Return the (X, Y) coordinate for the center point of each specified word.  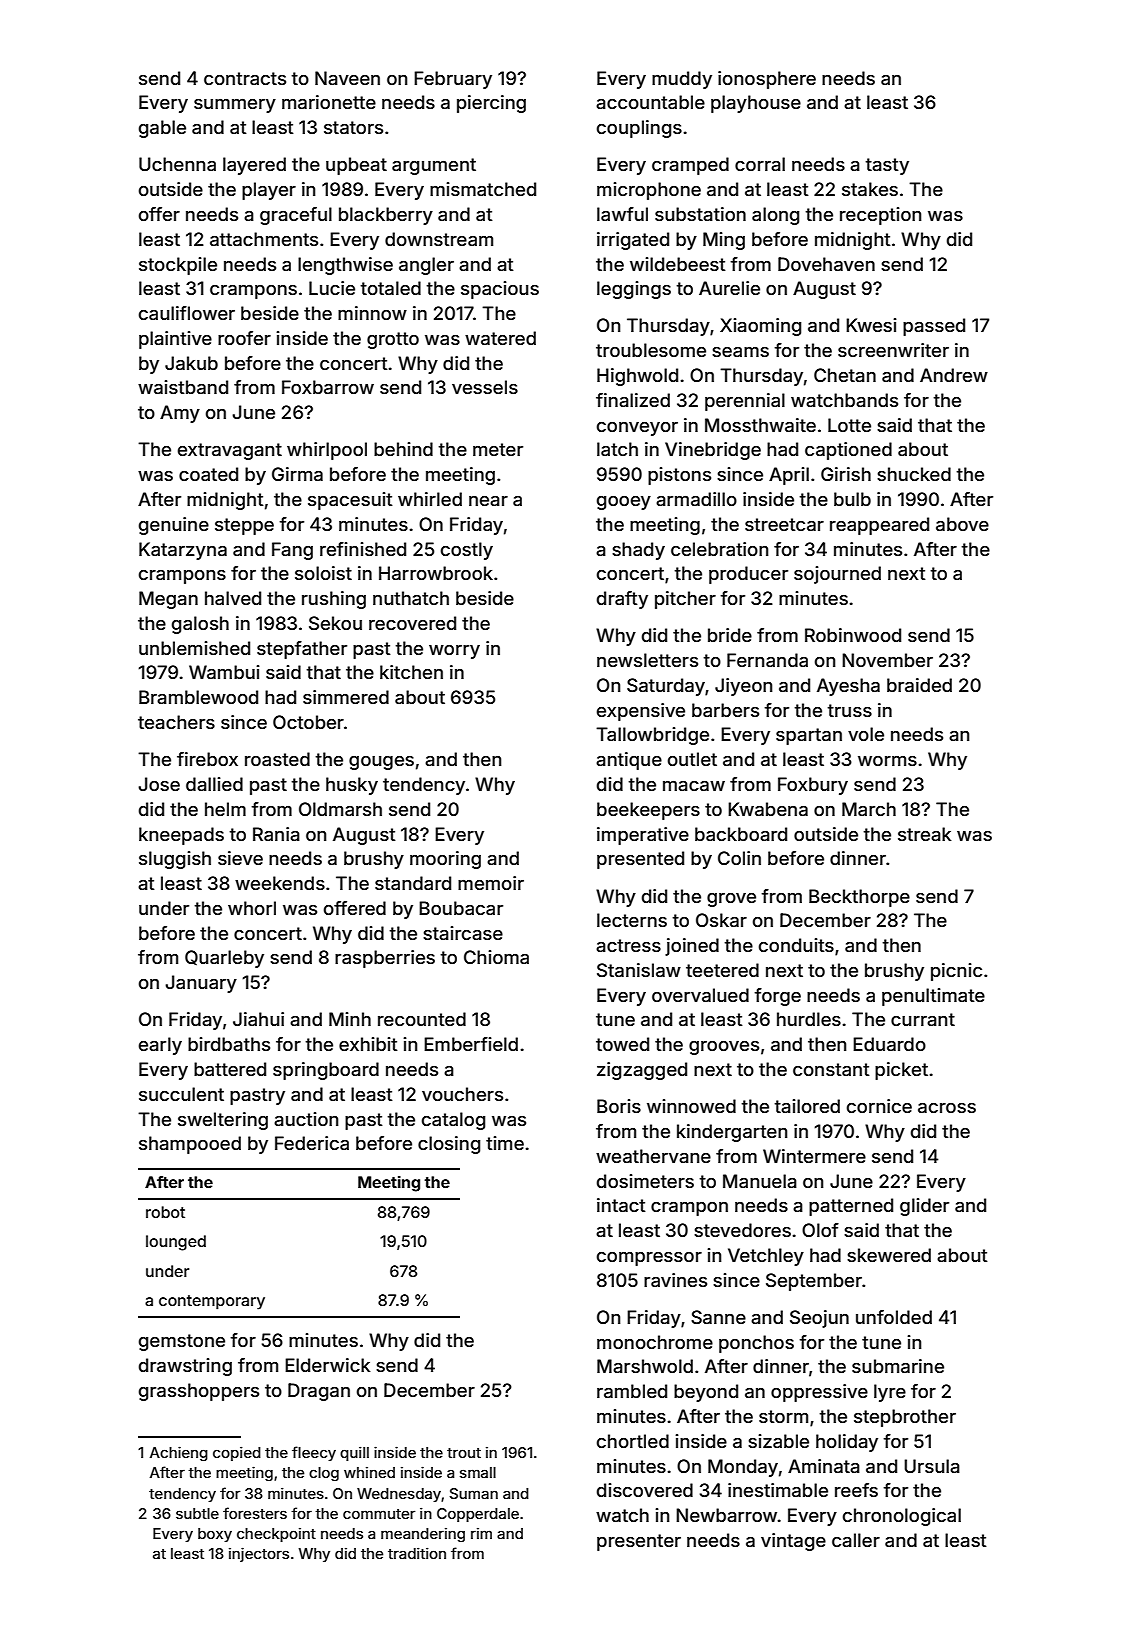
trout (464, 1453)
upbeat (356, 166)
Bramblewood (198, 697)
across (947, 1108)
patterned (851, 1207)
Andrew (954, 375)
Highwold (637, 377)
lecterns (632, 920)
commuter (379, 1514)
